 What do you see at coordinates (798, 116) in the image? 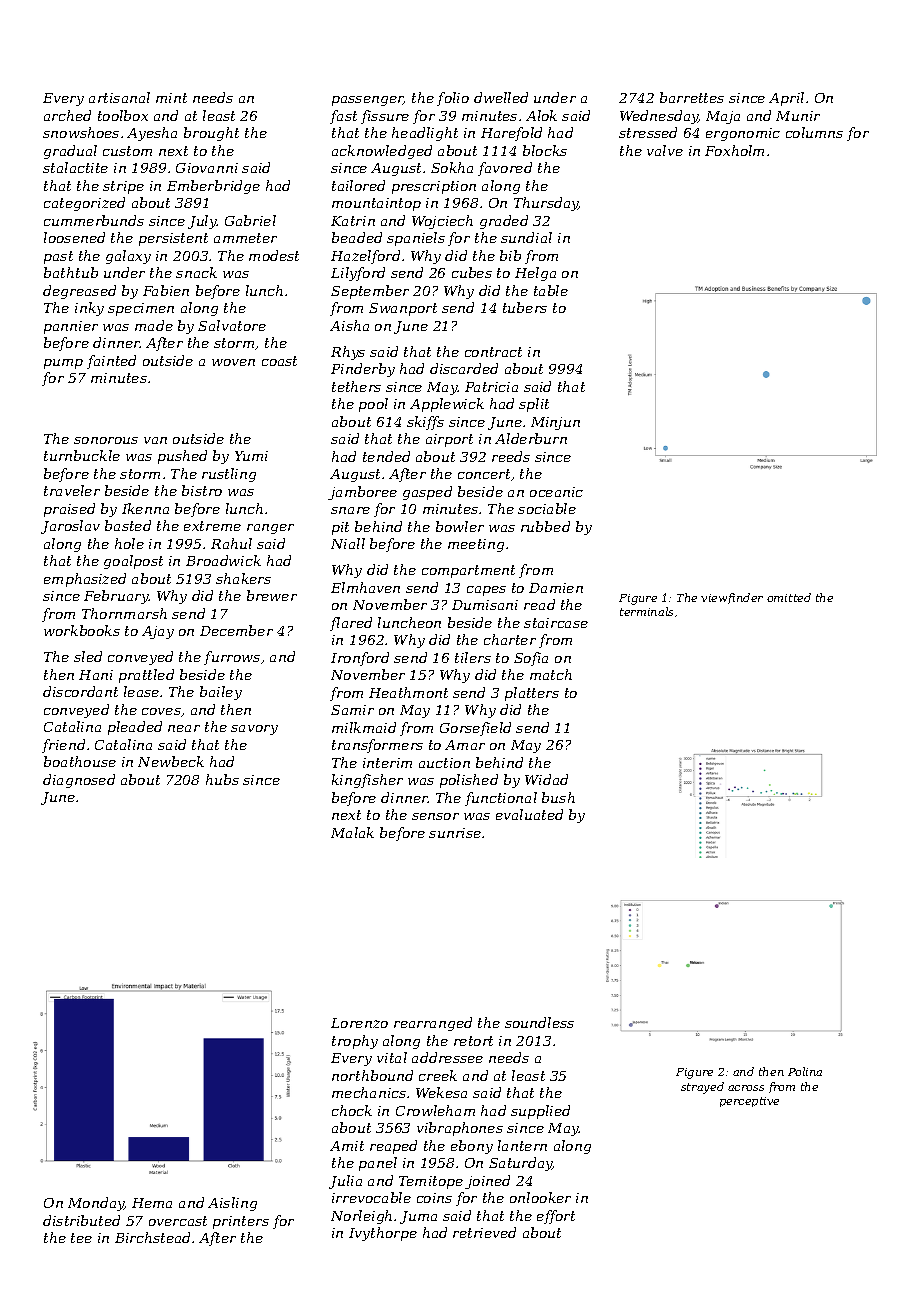
I see `Munir` at bounding box center [798, 116].
